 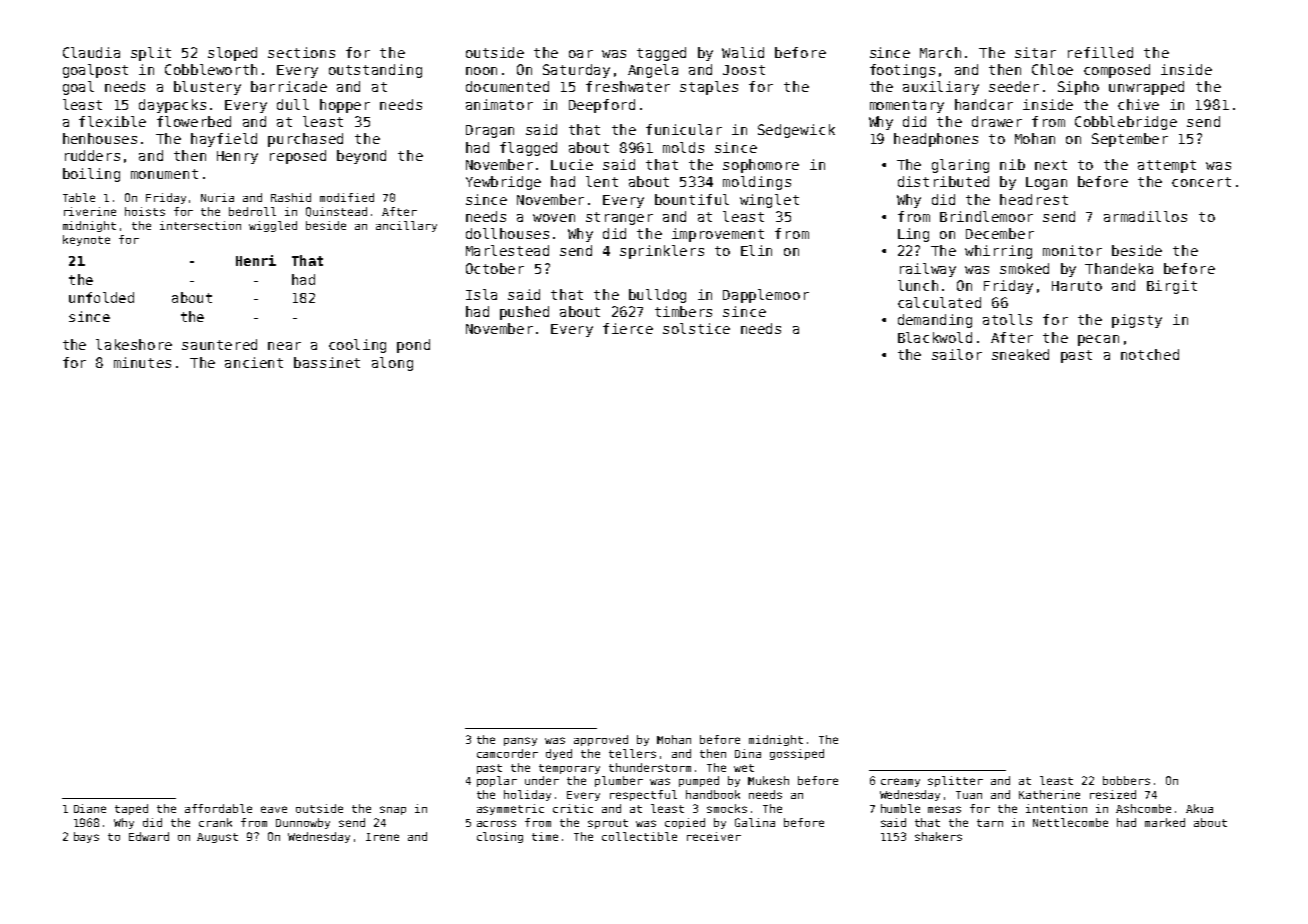 What do you see at coordinates (768, 780) in the screenshot?
I see `Mukesh` at bounding box center [768, 780].
